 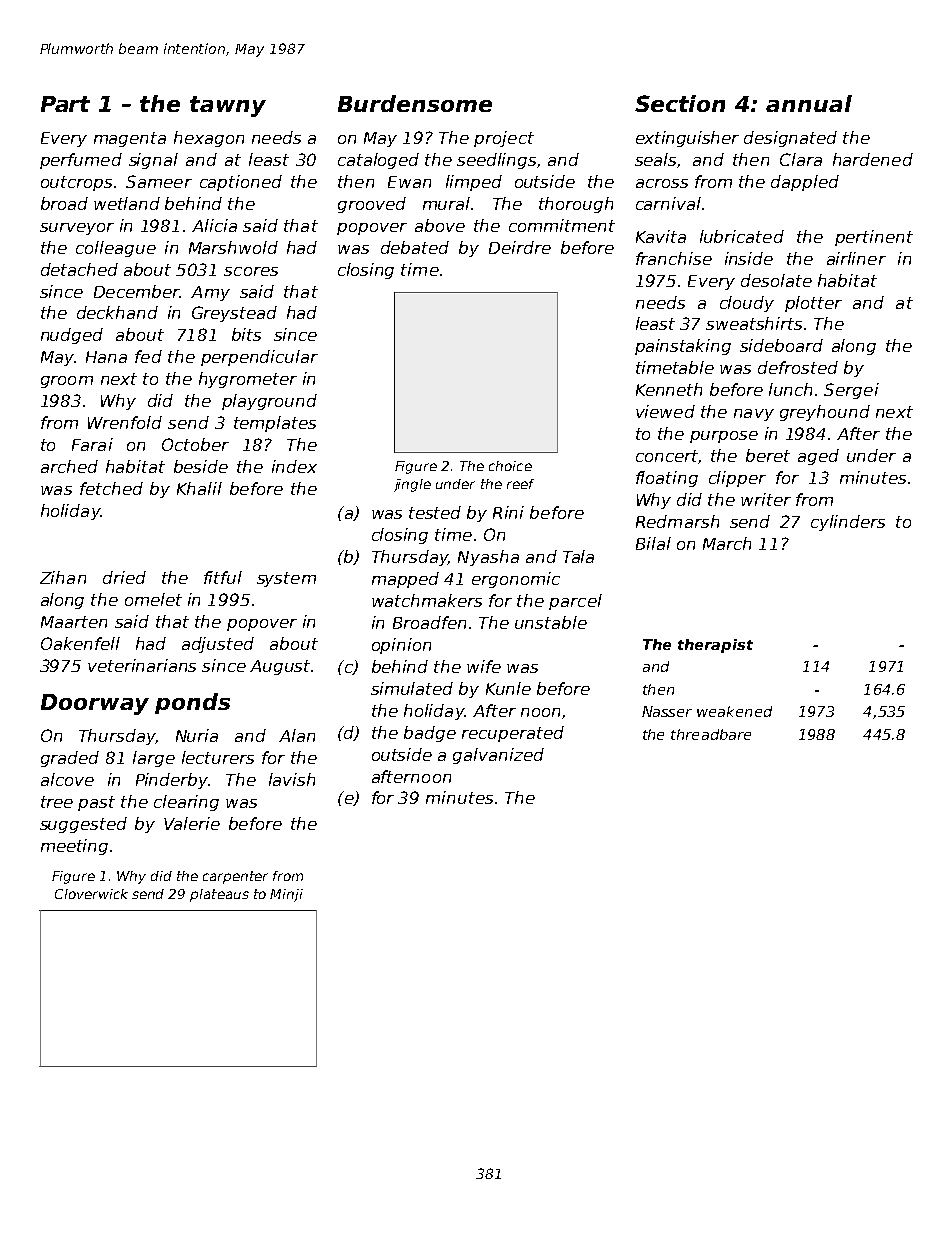 I want to click on Minji, so click(x=286, y=895).
